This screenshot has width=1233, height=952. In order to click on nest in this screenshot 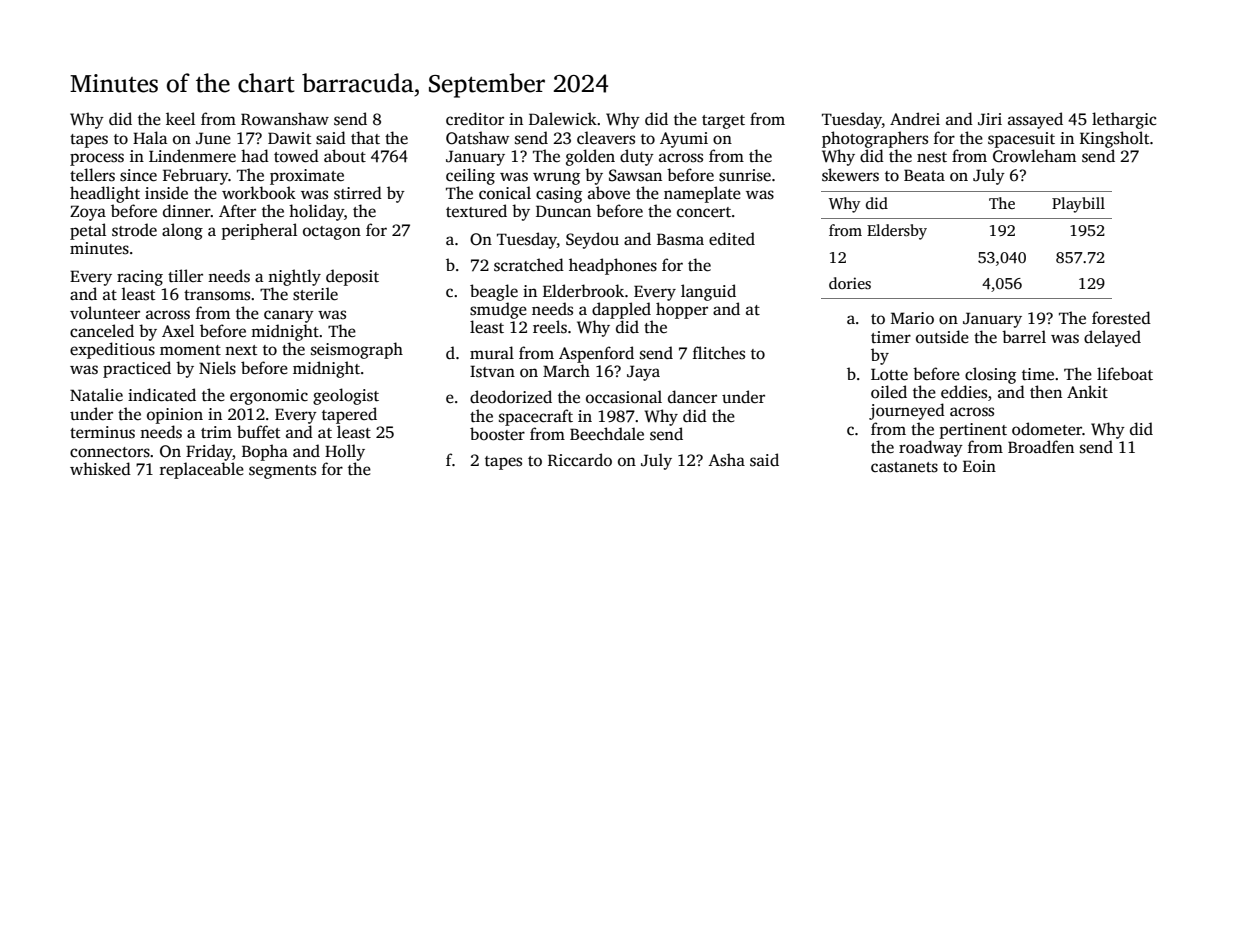, I will do `click(932, 157)`.
